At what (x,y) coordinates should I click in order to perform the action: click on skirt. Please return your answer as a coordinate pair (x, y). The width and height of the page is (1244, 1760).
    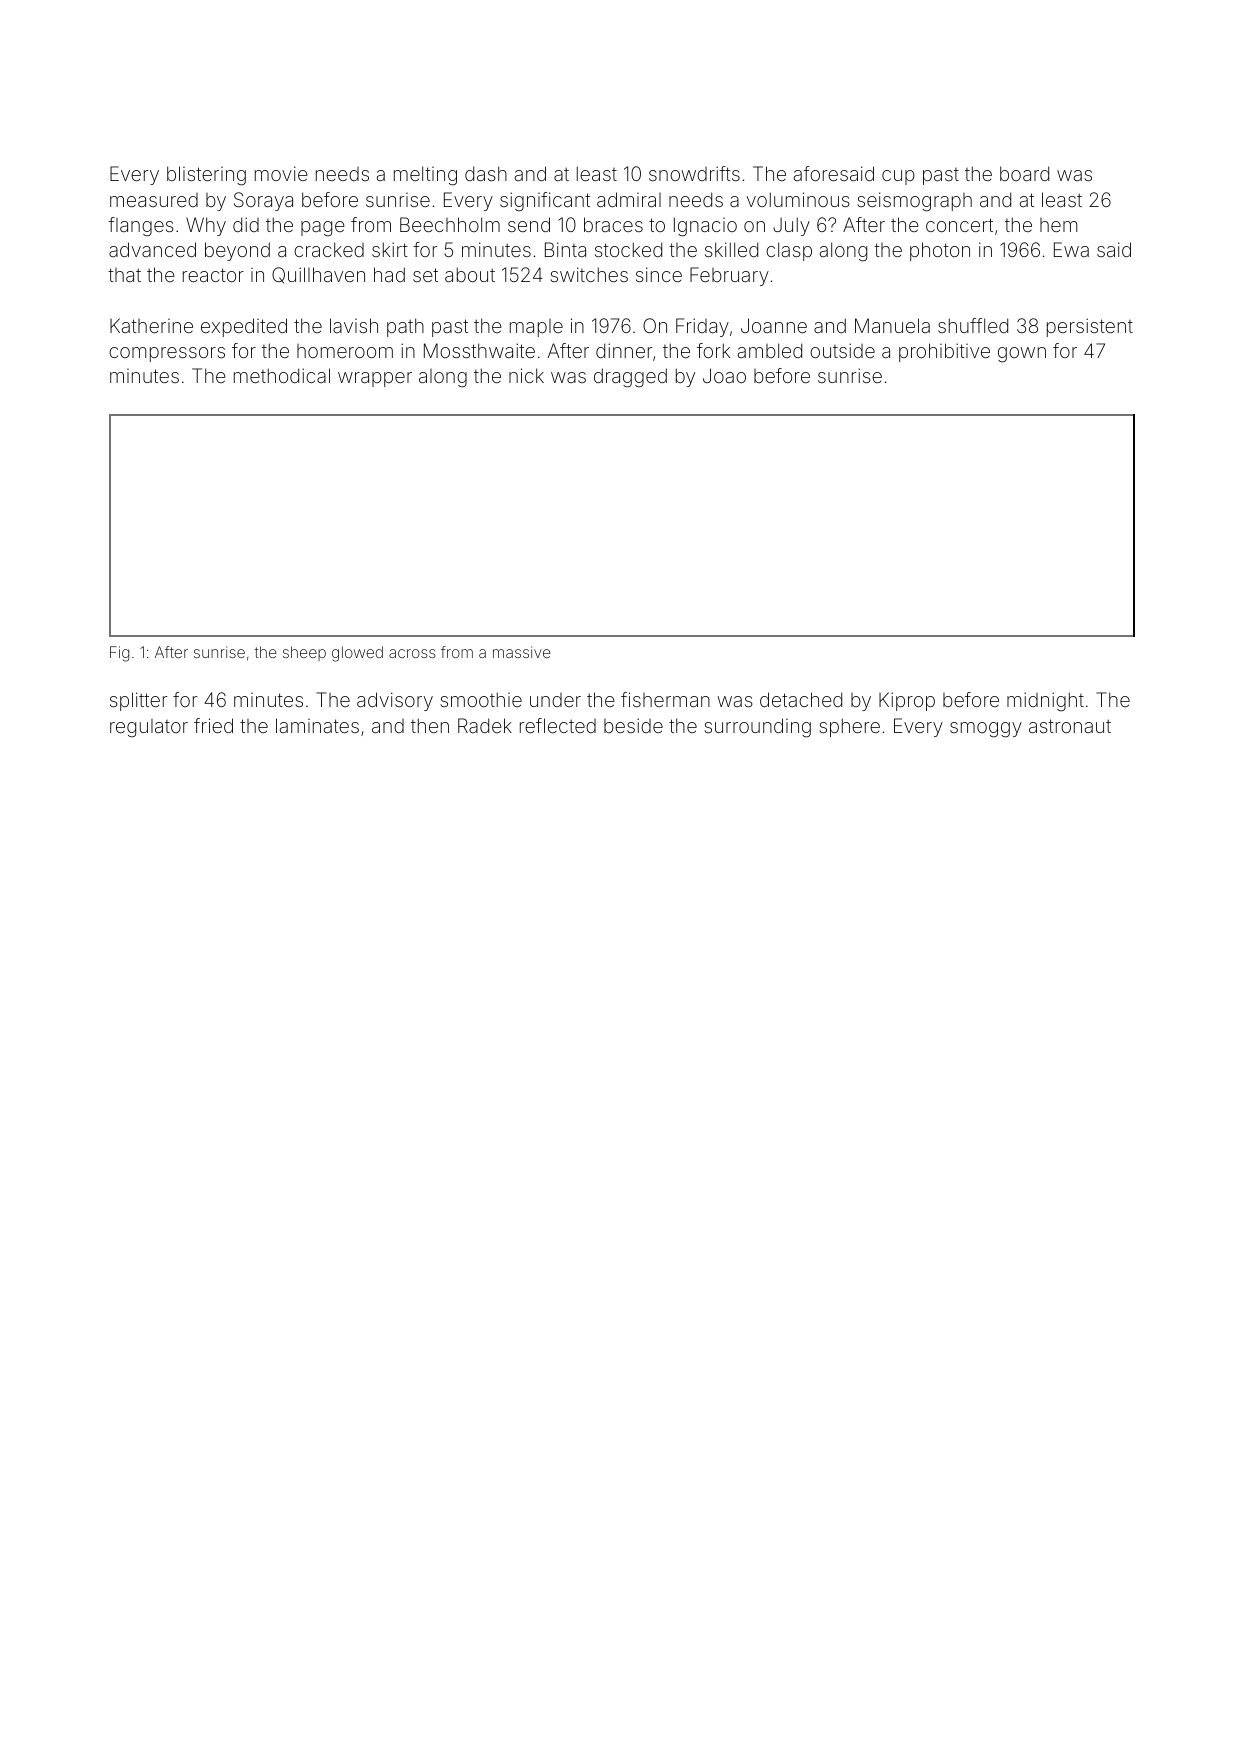
    Looking at the image, I should click on (390, 249).
